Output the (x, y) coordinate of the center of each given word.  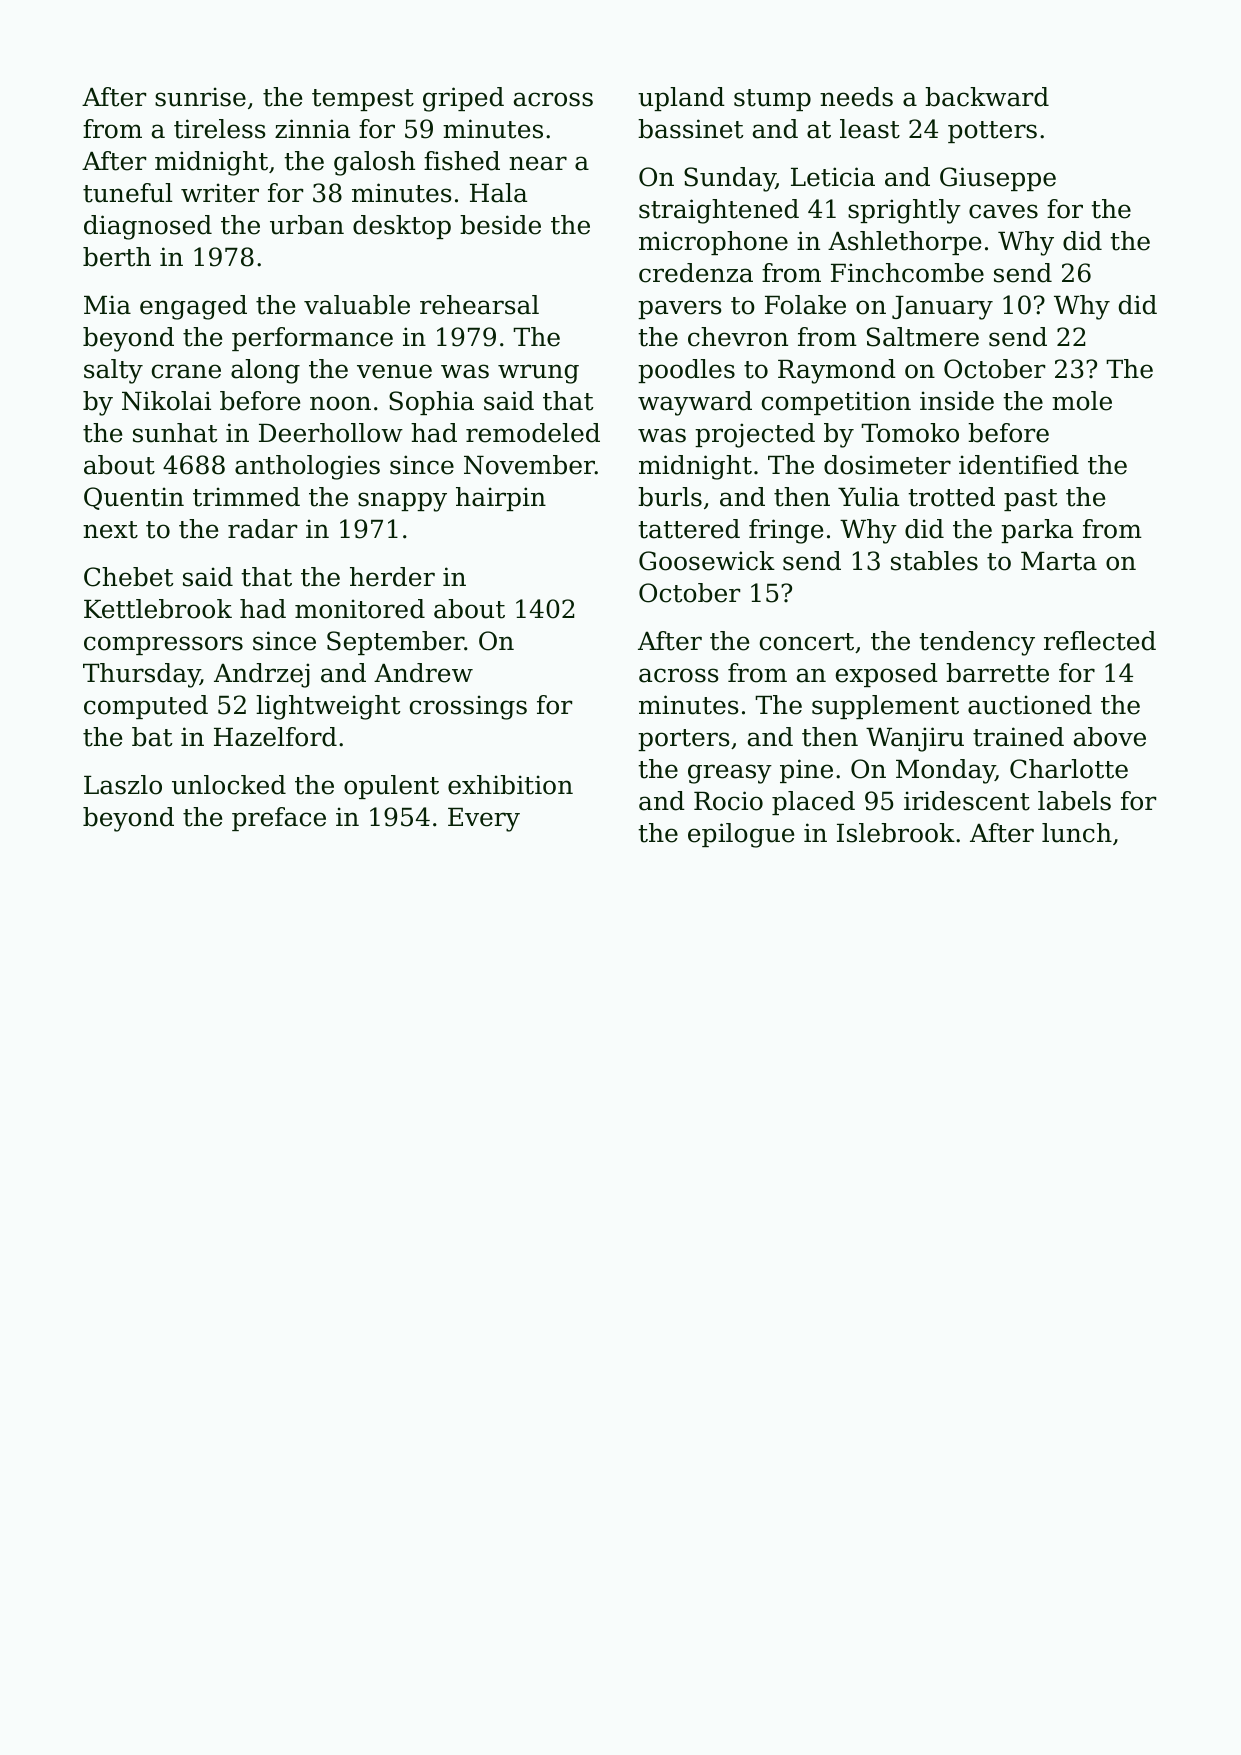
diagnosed (148, 227)
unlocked (229, 785)
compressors (163, 645)
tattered (689, 529)
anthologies (307, 467)
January (942, 308)
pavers (680, 309)
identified (1019, 465)
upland (681, 99)
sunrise (200, 97)
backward (987, 97)
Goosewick (707, 561)
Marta (1059, 561)
